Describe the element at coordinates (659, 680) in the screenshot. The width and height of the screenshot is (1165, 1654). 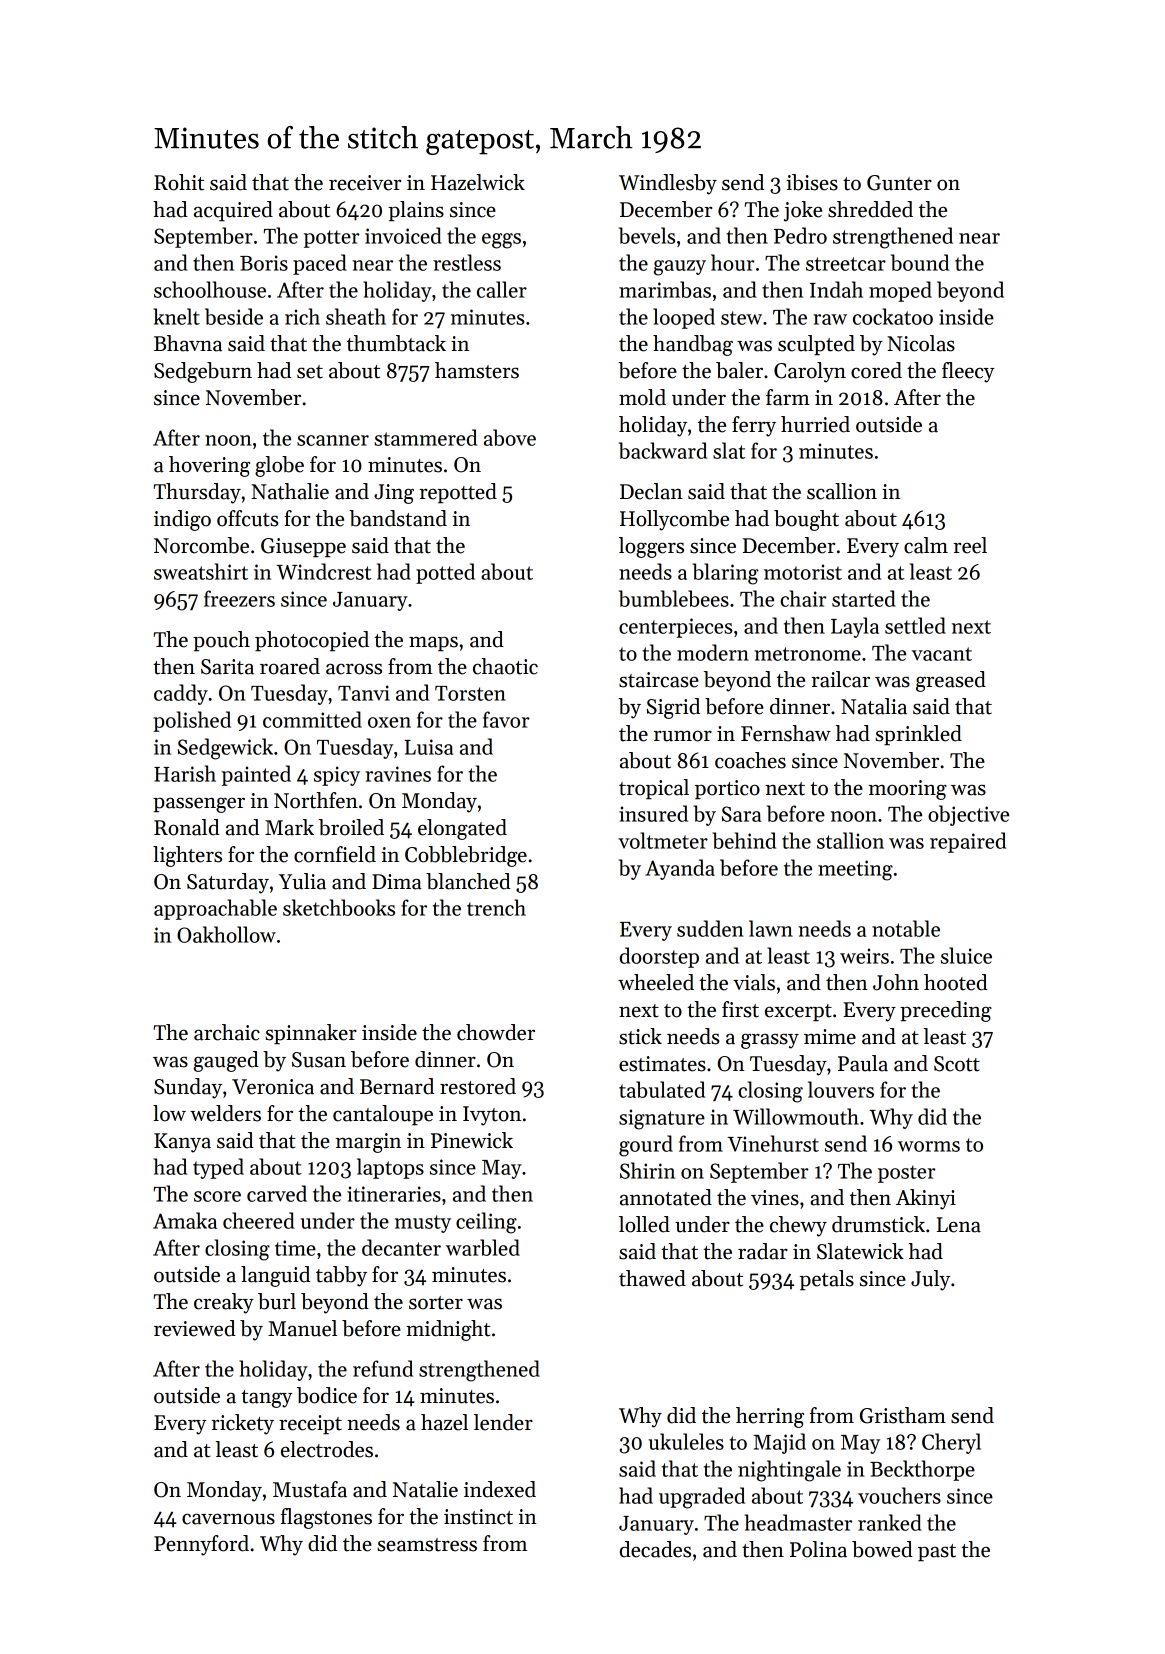
I see `staircase` at that location.
